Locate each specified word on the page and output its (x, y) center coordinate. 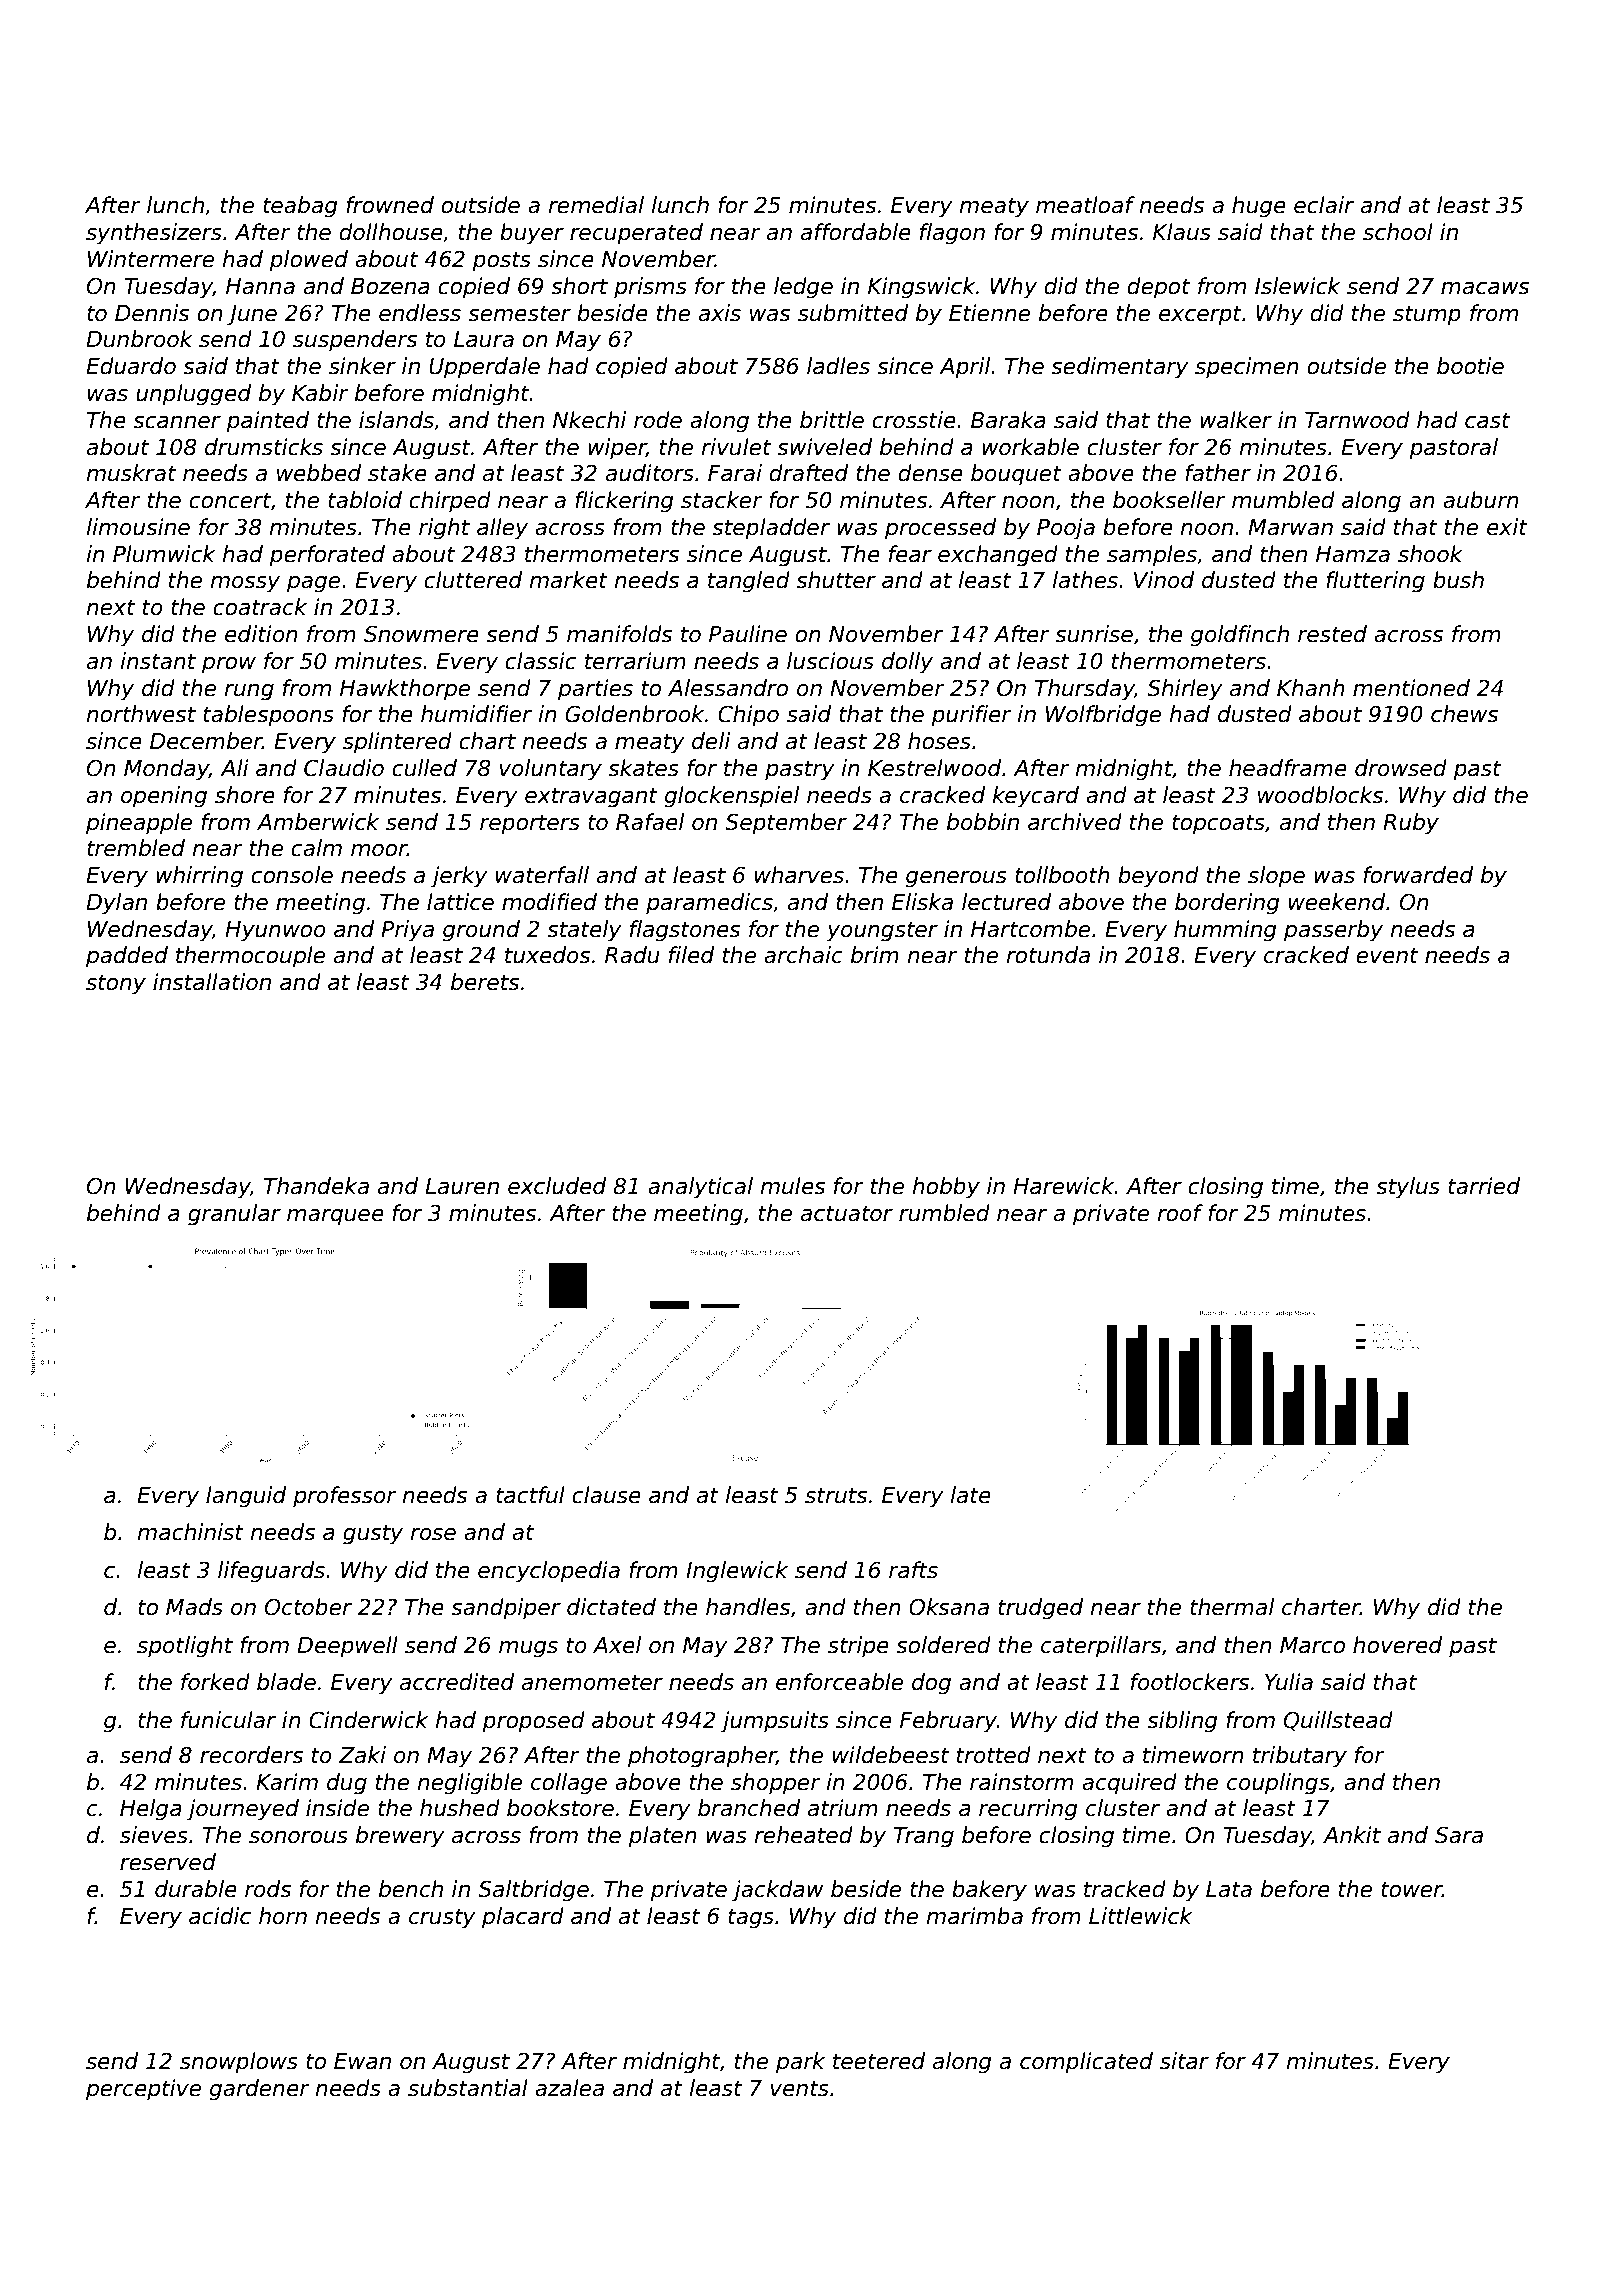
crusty (442, 1918)
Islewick (1297, 286)
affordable (856, 232)
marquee (335, 1217)
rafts (913, 1570)
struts (836, 1495)
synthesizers (154, 234)
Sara (1459, 1835)
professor (345, 1497)
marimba (975, 1916)
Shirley (1185, 690)
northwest (141, 714)
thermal (1232, 1607)
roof (1180, 1213)
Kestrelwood (934, 768)
